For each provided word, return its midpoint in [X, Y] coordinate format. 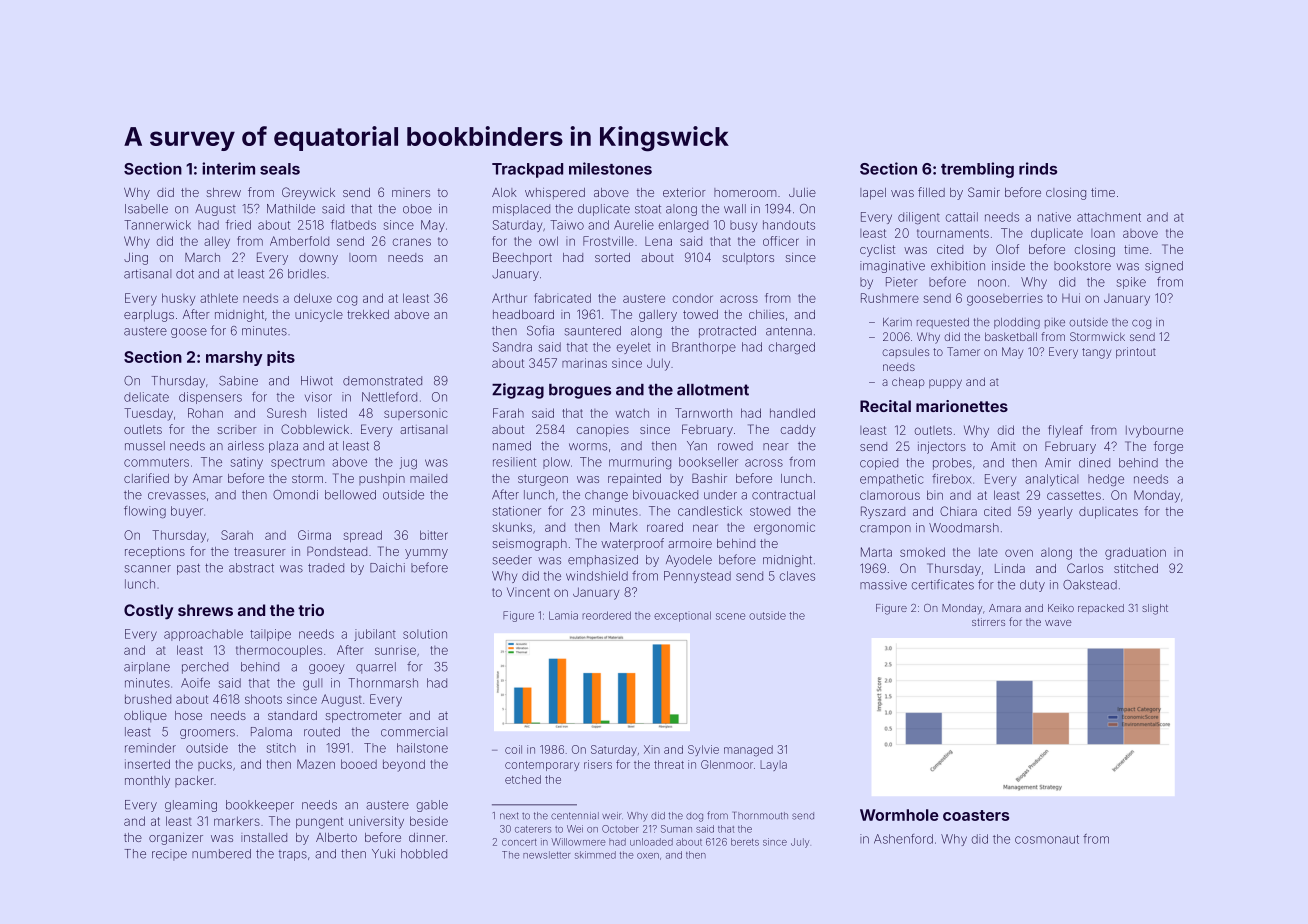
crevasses [177, 496]
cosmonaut [1047, 839]
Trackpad [527, 170]
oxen [648, 856]
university [376, 822]
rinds [1038, 168]
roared [665, 527]
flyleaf [1065, 431]
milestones [610, 168]
